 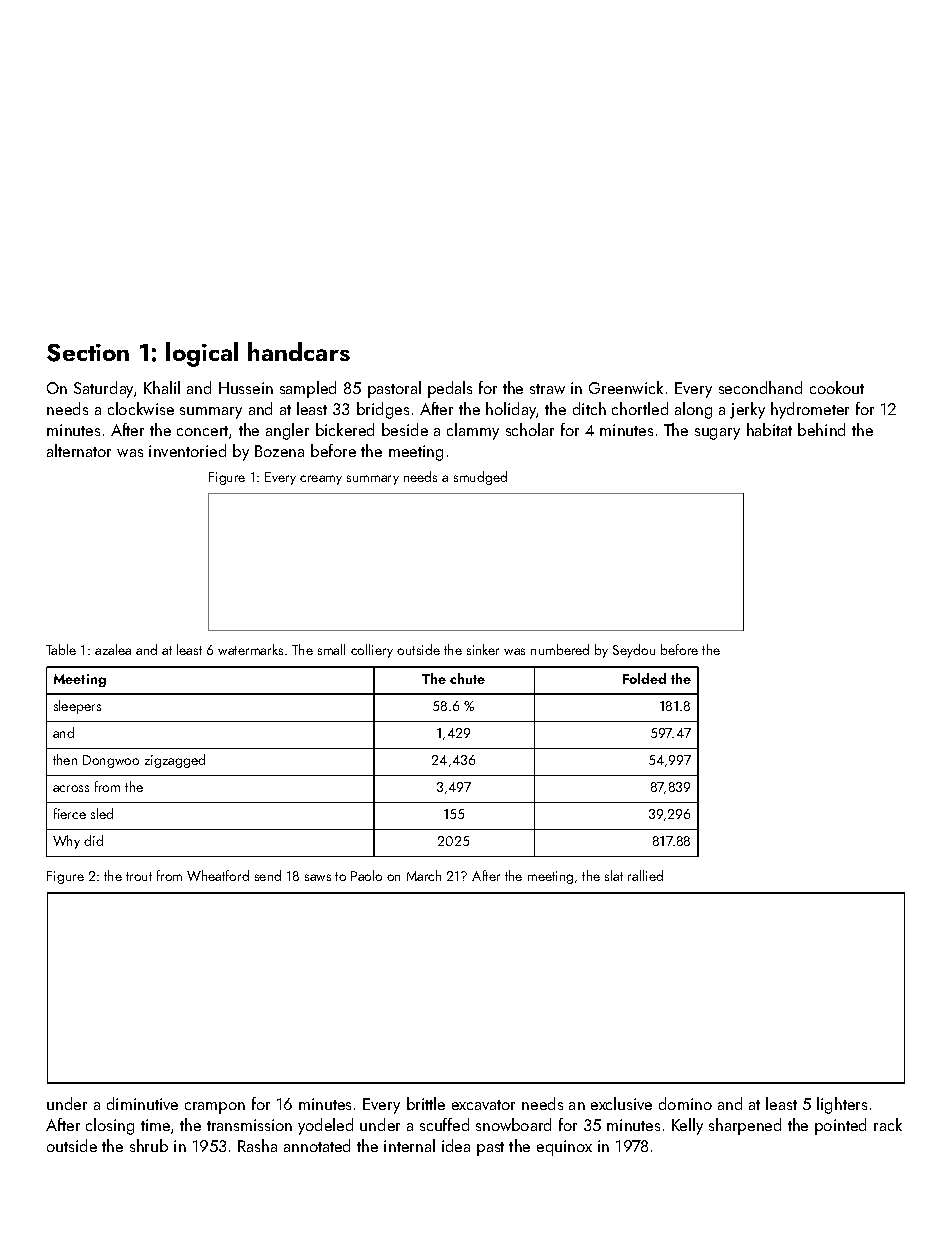 What do you see at coordinates (250, 649) in the screenshot?
I see `watermarks` at bounding box center [250, 649].
